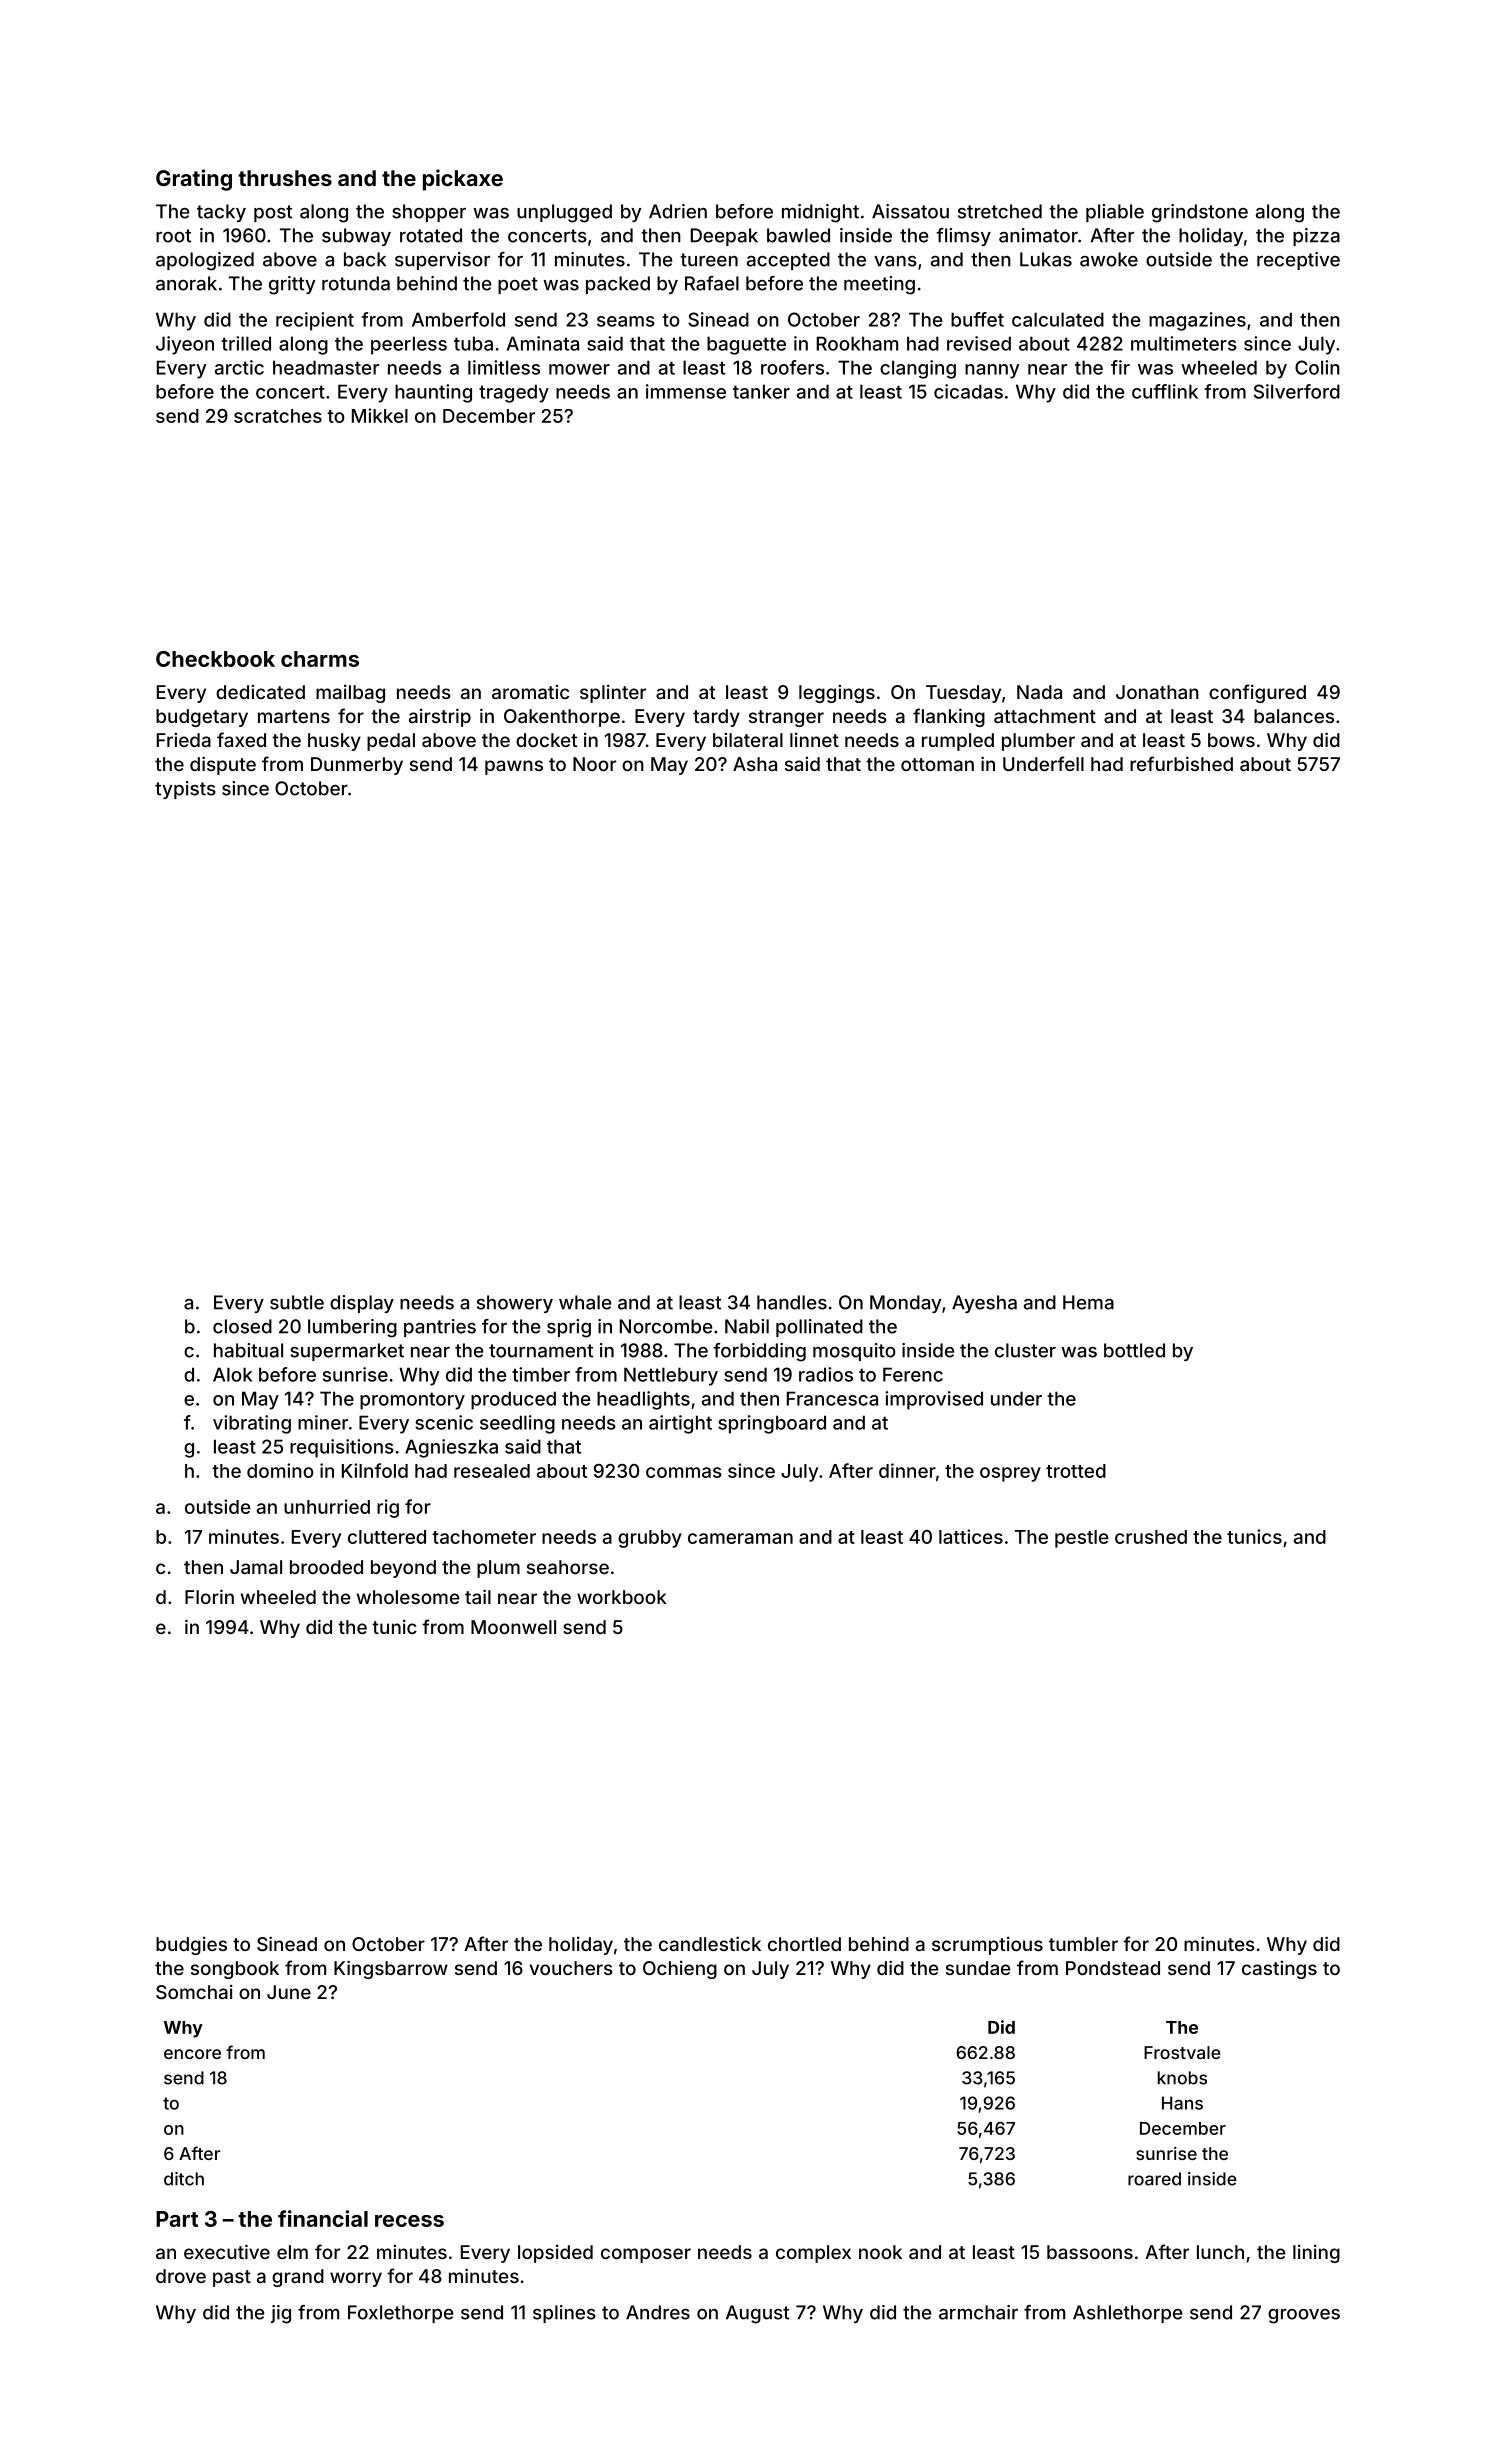 This document has height=2464, width=1496. What do you see at coordinates (792, 1302) in the document?
I see `handles` at bounding box center [792, 1302].
